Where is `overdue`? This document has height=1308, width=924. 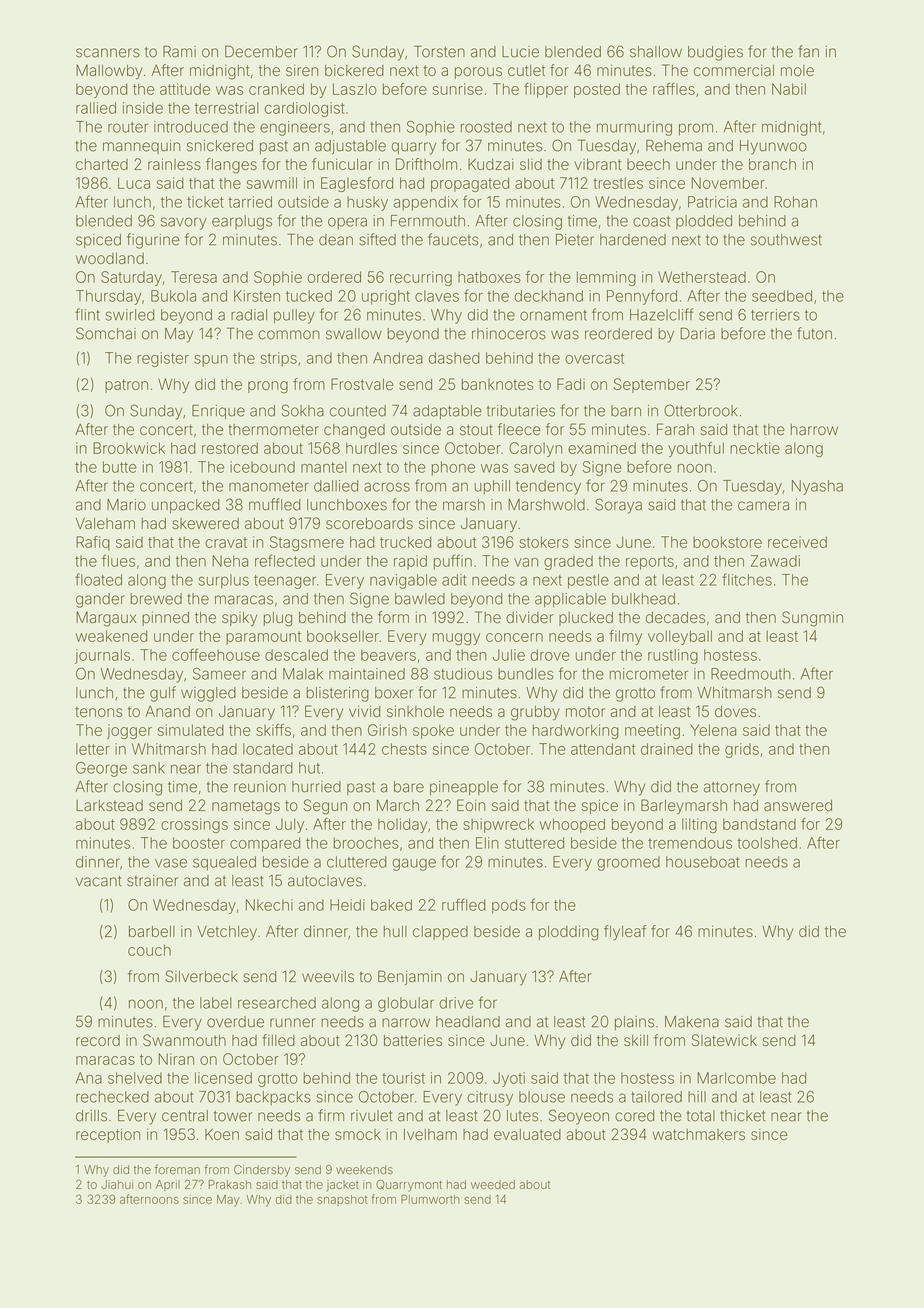 overdue is located at coordinates (235, 1022).
